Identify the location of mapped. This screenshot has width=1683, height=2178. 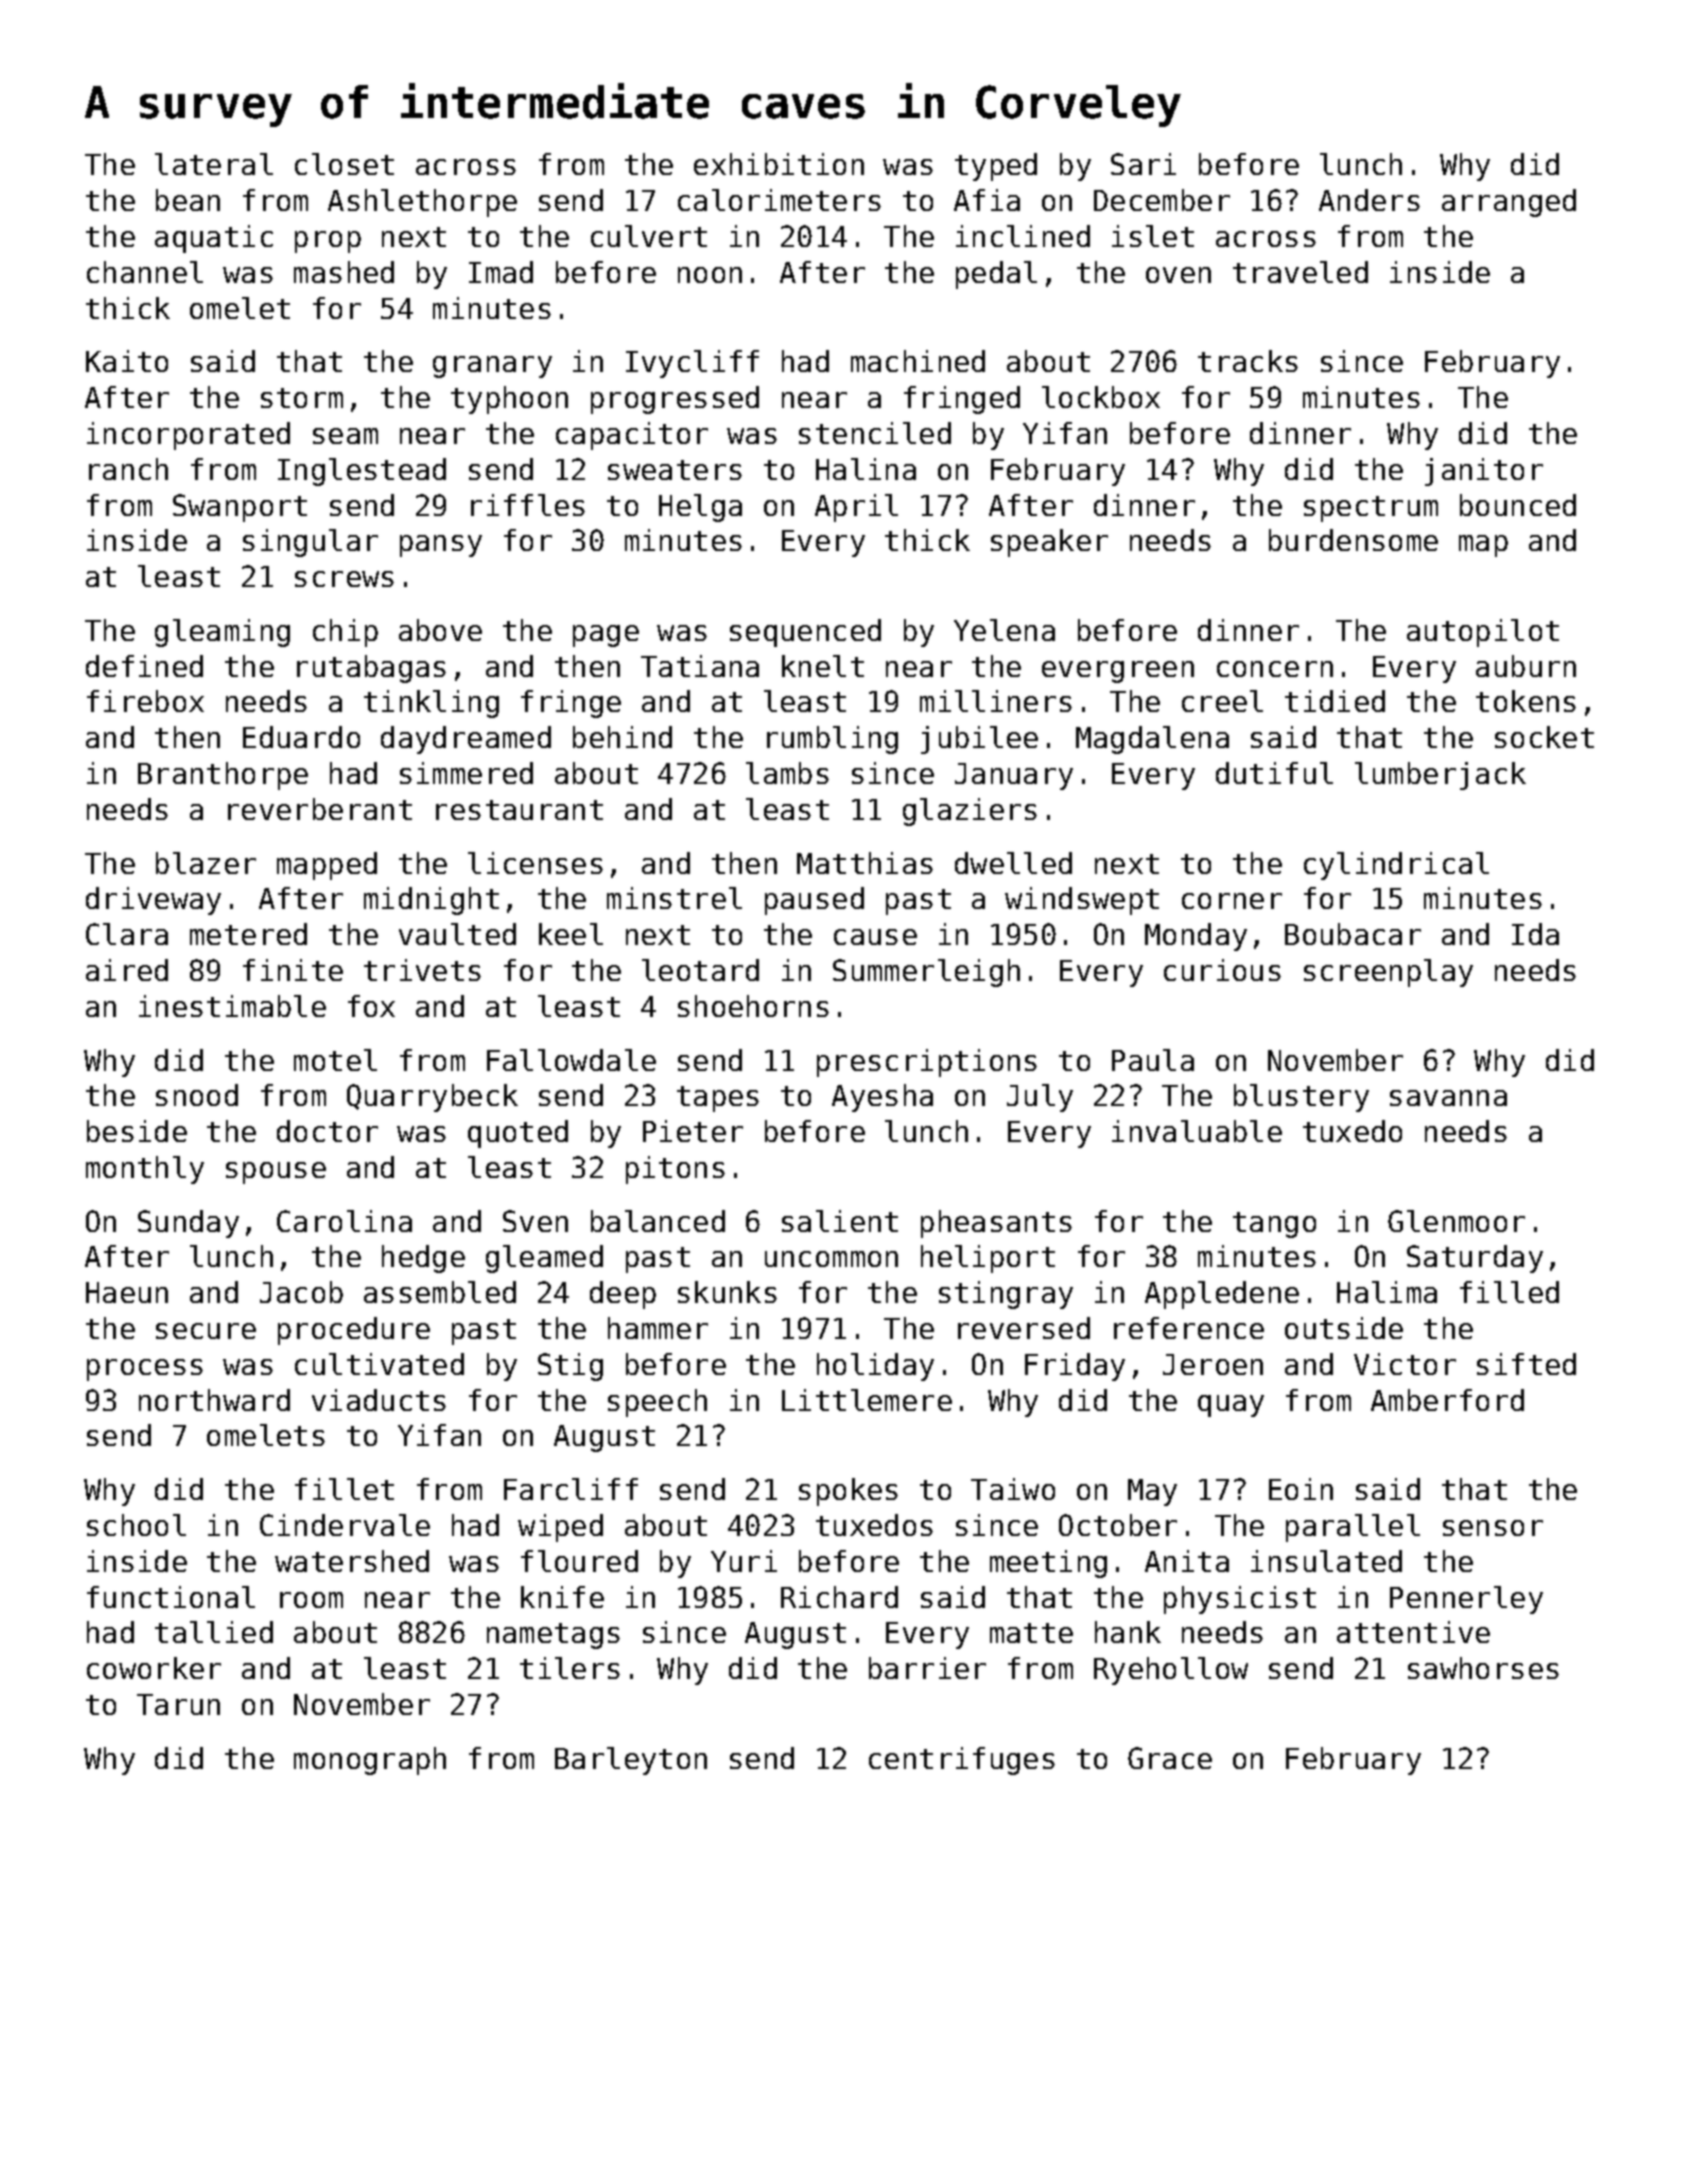
(327, 866).
